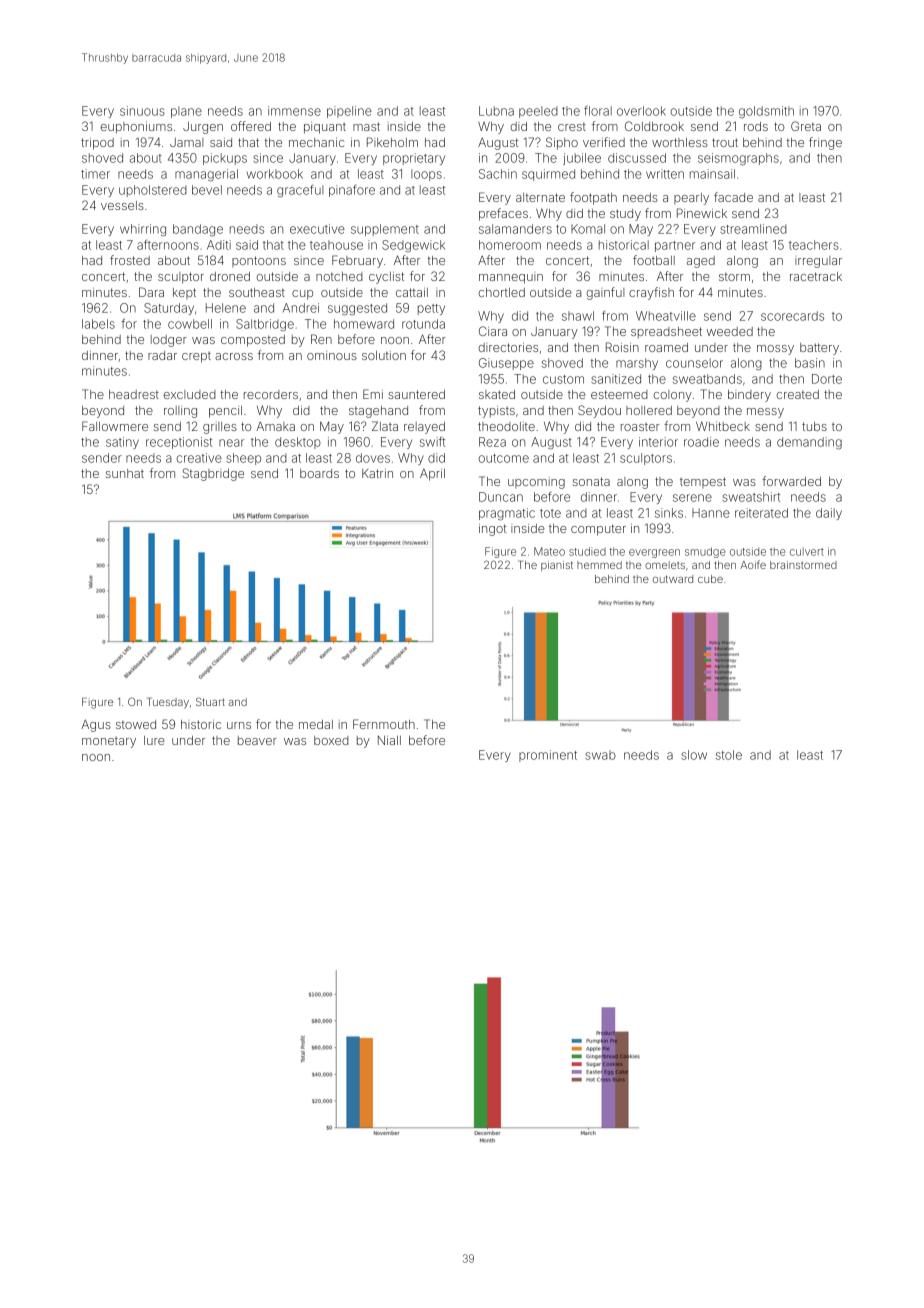 Image resolution: width=924 pixels, height=1308 pixels. I want to click on pianist, so click(557, 566).
